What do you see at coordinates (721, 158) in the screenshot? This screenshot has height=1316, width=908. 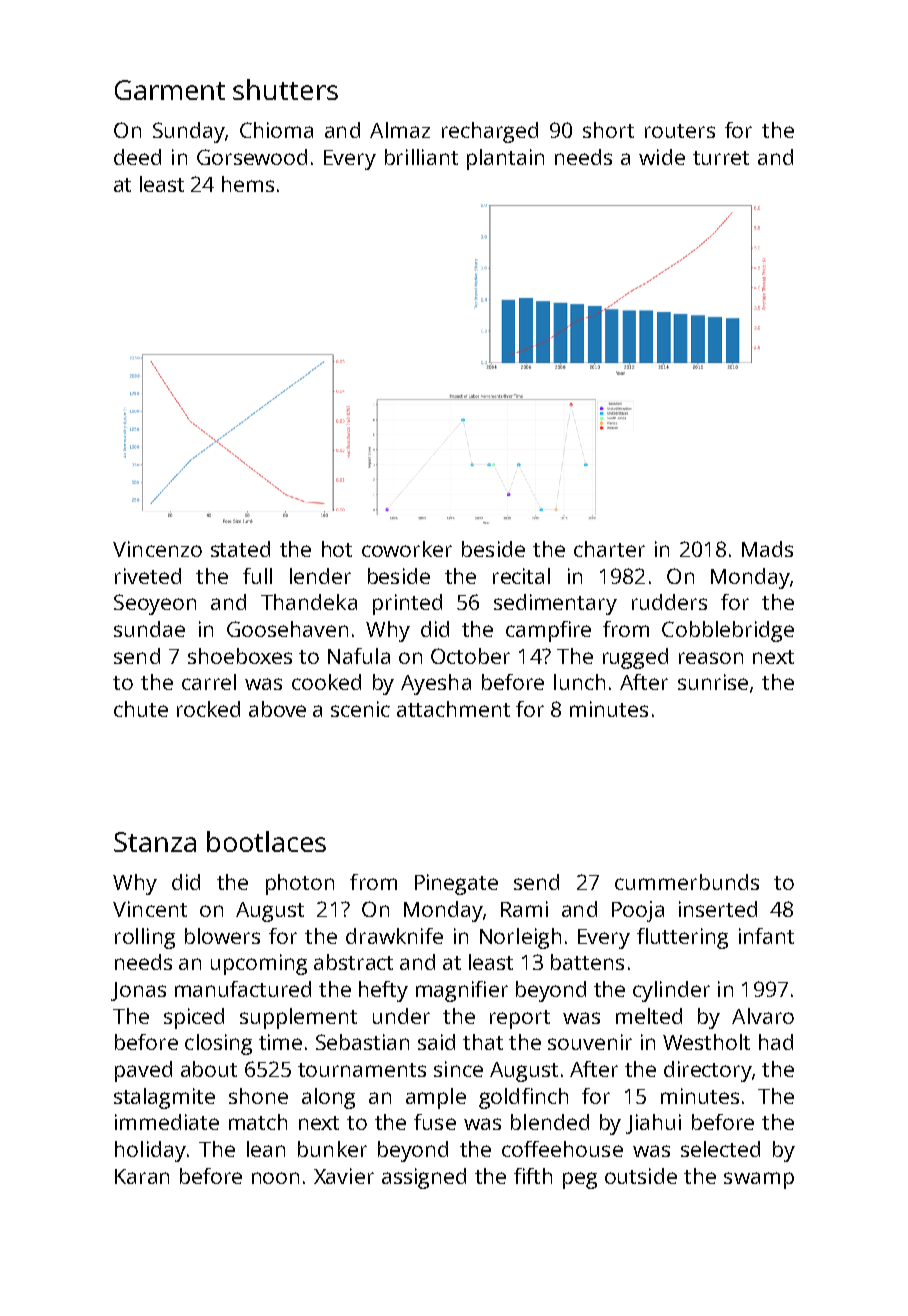 I see `turret` at bounding box center [721, 158].
